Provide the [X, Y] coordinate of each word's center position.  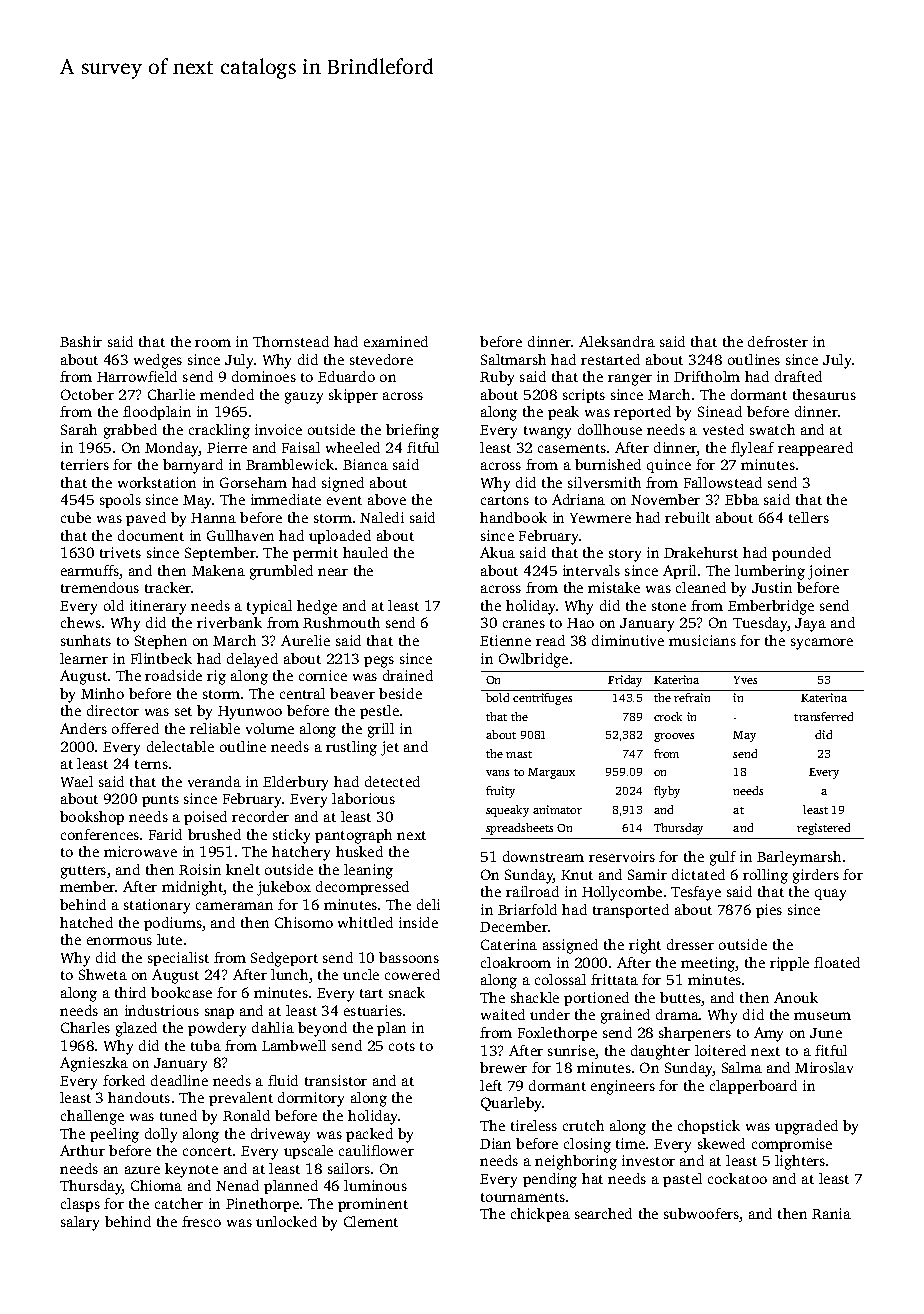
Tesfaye [696, 893]
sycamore [822, 644]
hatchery [301, 853]
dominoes [264, 376]
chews [81, 622]
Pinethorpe [262, 1205]
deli [428, 904]
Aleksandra [617, 341]
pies [769, 911]
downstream [543, 856]
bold [497, 697]
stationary [157, 906]
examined [396, 341]
